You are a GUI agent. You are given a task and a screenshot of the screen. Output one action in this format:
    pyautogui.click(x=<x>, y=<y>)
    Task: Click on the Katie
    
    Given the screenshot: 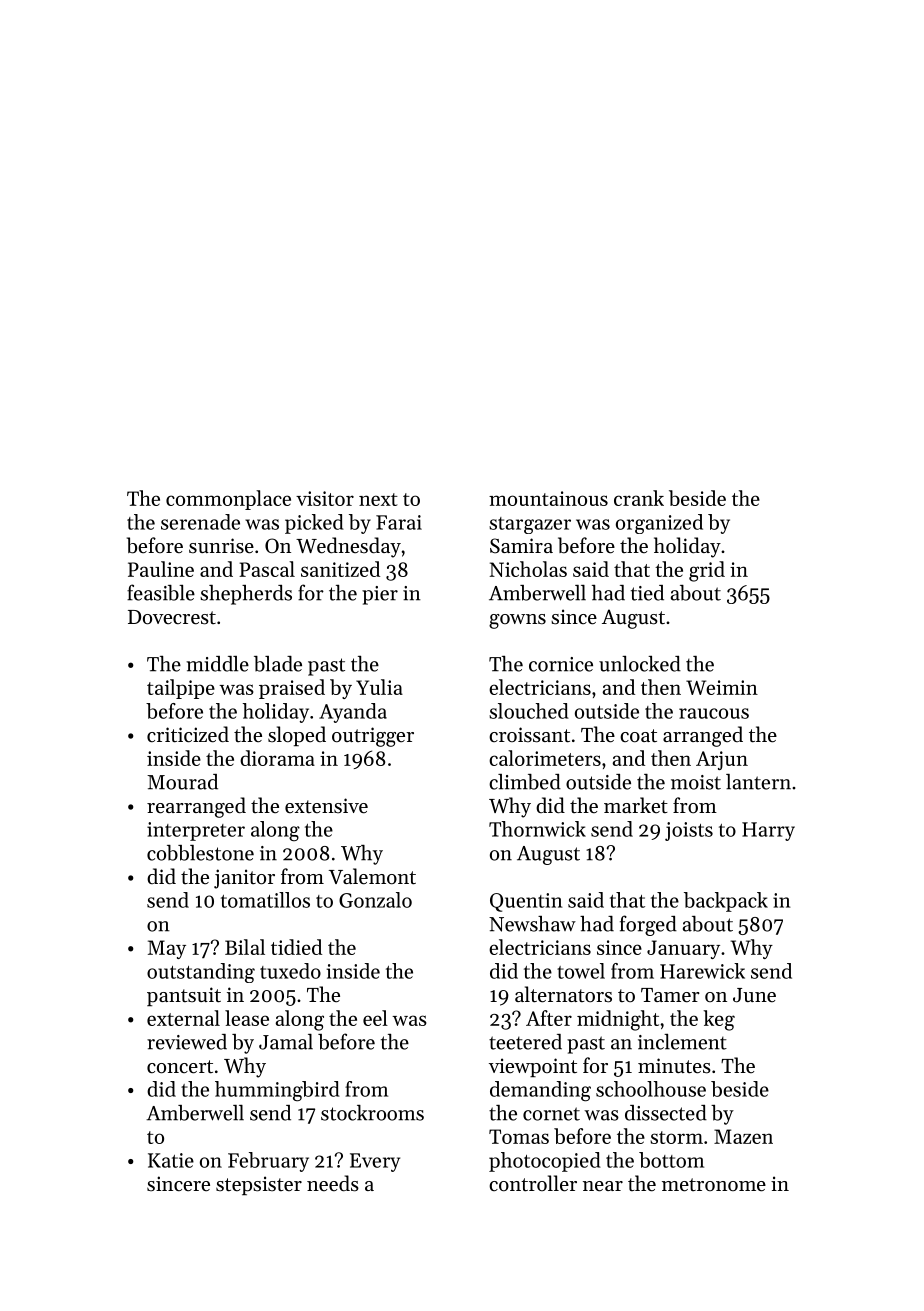 What is the action you would take?
    pyautogui.click(x=171, y=1160)
